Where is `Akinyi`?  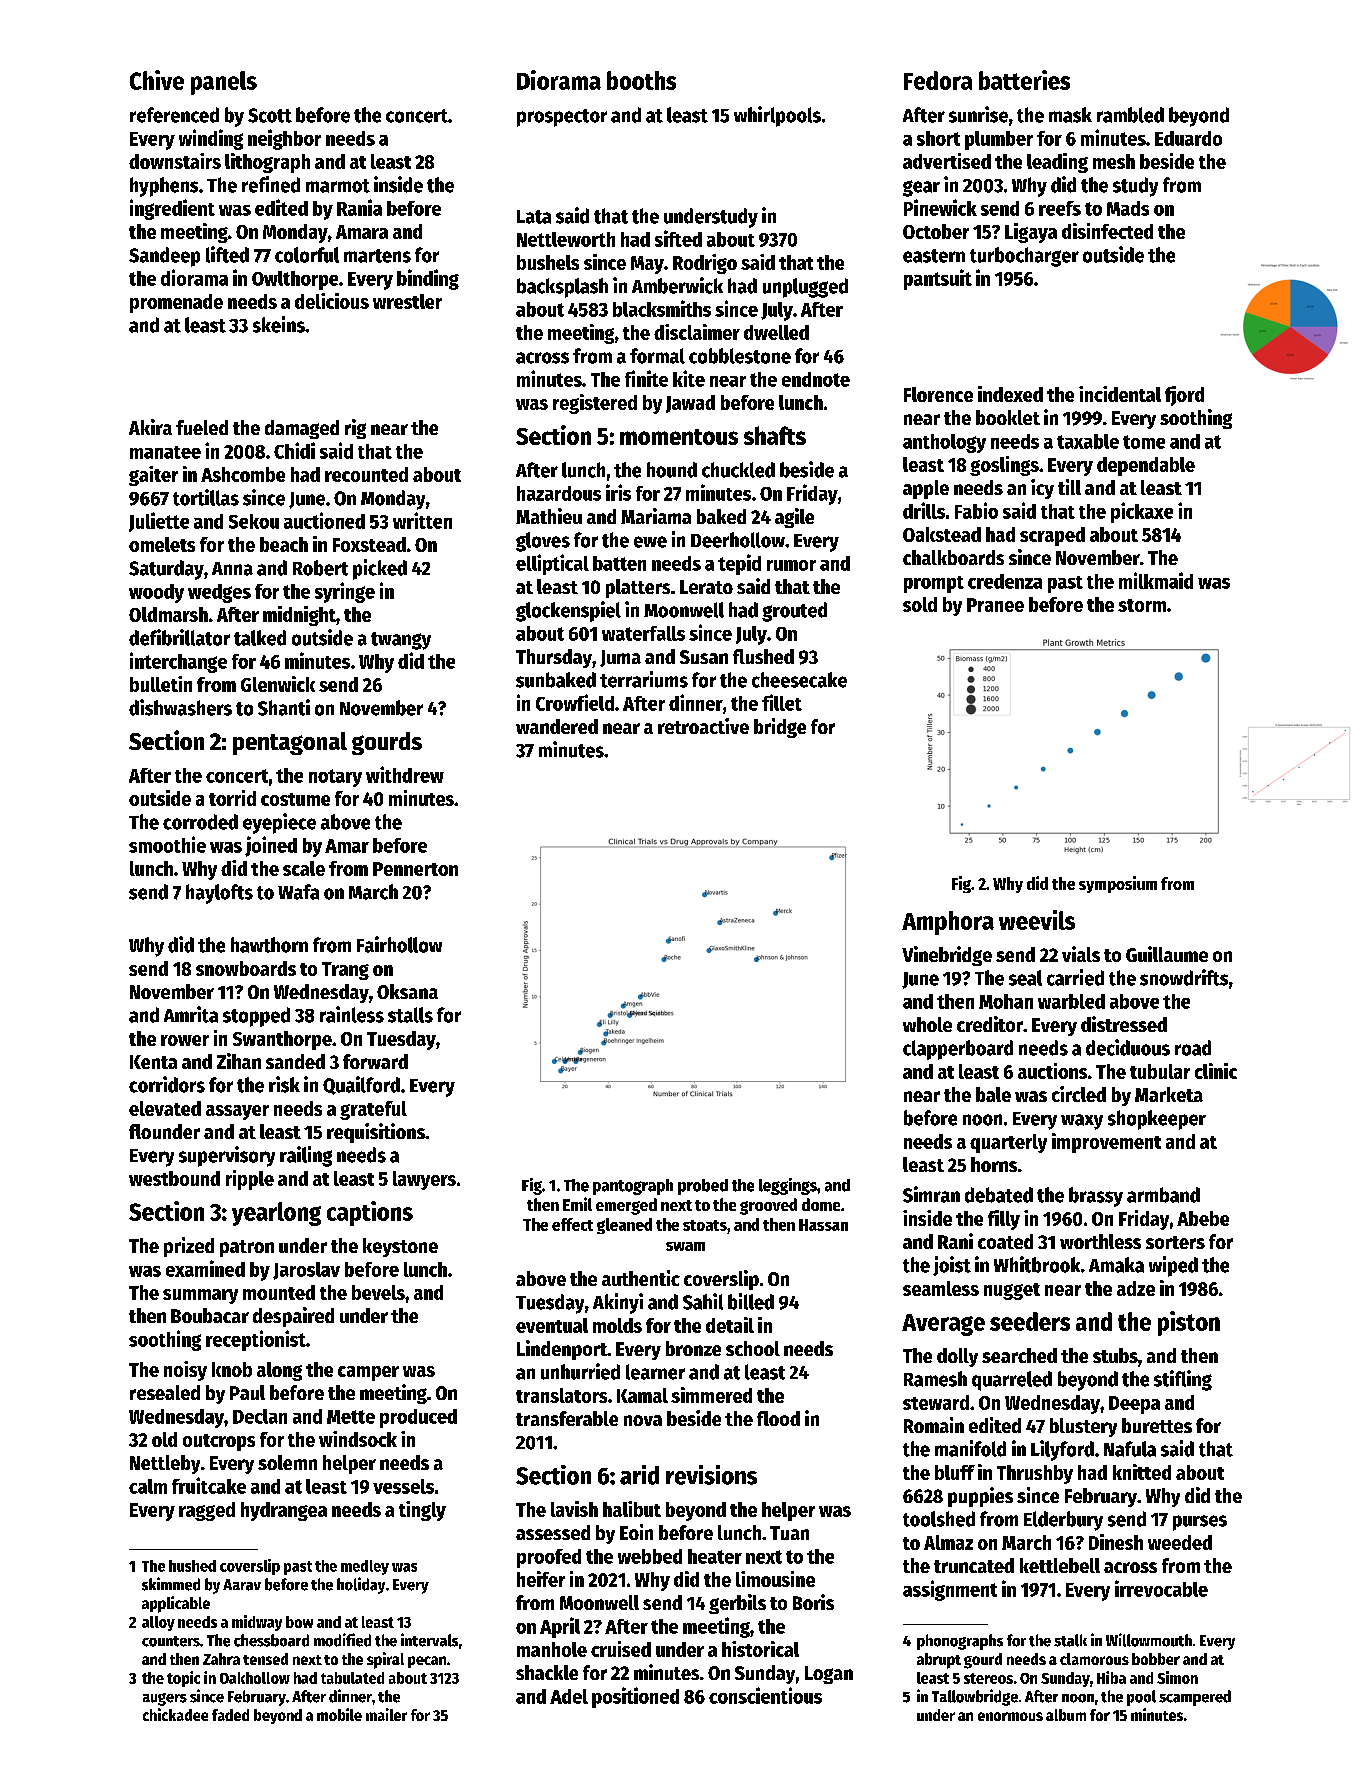 Akinyi is located at coordinates (618, 1303).
